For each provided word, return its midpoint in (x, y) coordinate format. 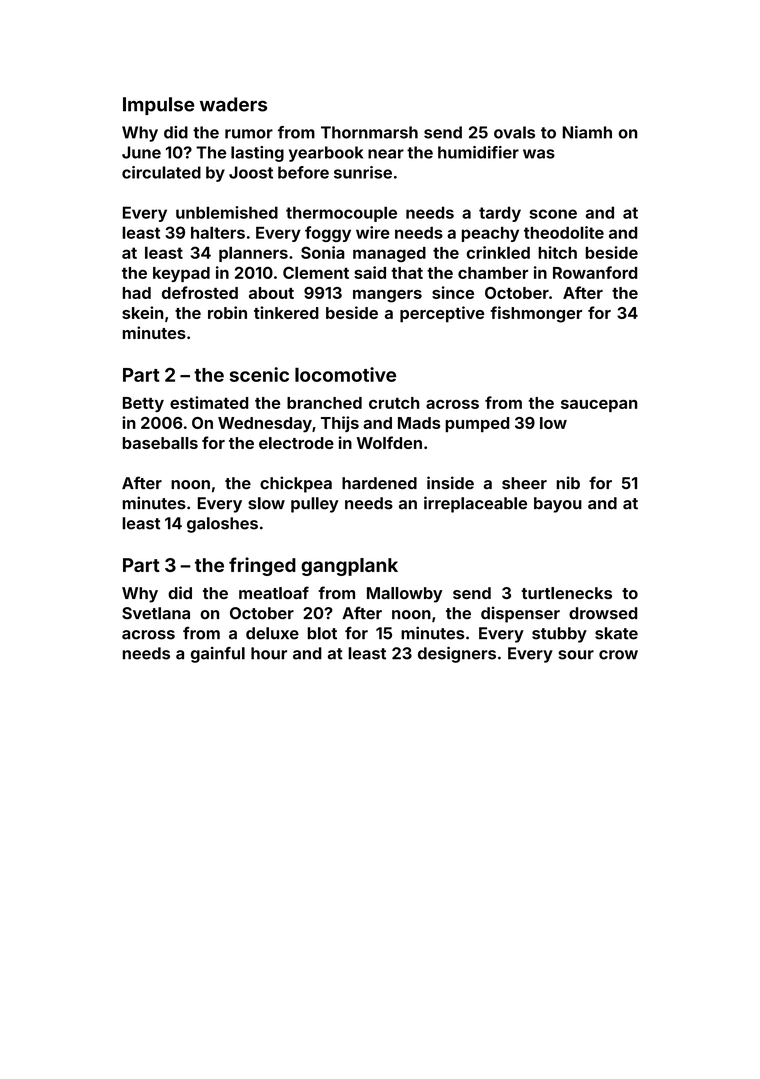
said (370, 272)
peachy (490, 234)
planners (253, 254)
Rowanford (595, 272)
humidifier (478, 152)
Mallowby (405, 595)
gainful (218, 655)
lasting (257, 154)
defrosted (200, 292)
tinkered (286, 312)
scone (553, 214)
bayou (558, 505)
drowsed (603, 613)
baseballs (160, 443)
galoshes (222, 525)
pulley (315, 505)
